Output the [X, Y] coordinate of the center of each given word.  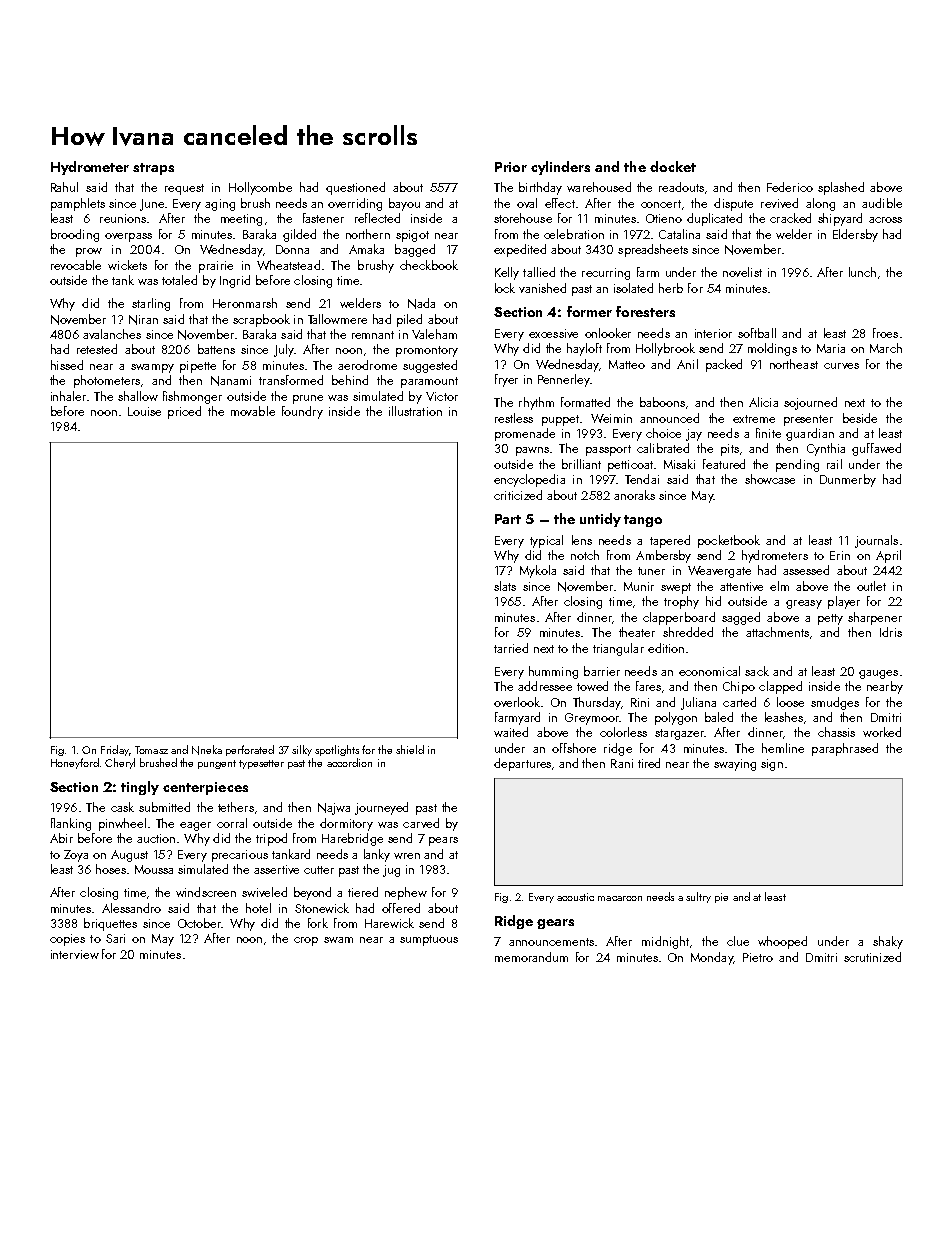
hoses [111, 869]
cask [122, 807]
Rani [622, 763]
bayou [404, 204]
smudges [835, 703]
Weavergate [719, 572]
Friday [115, 750]
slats [505, 586]
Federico [790, 187]
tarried [511, 648]
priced [184, 412]
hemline [783, 748]
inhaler [68, 396]
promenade [525, 434]
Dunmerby [848, 480]
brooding [75, 235]
